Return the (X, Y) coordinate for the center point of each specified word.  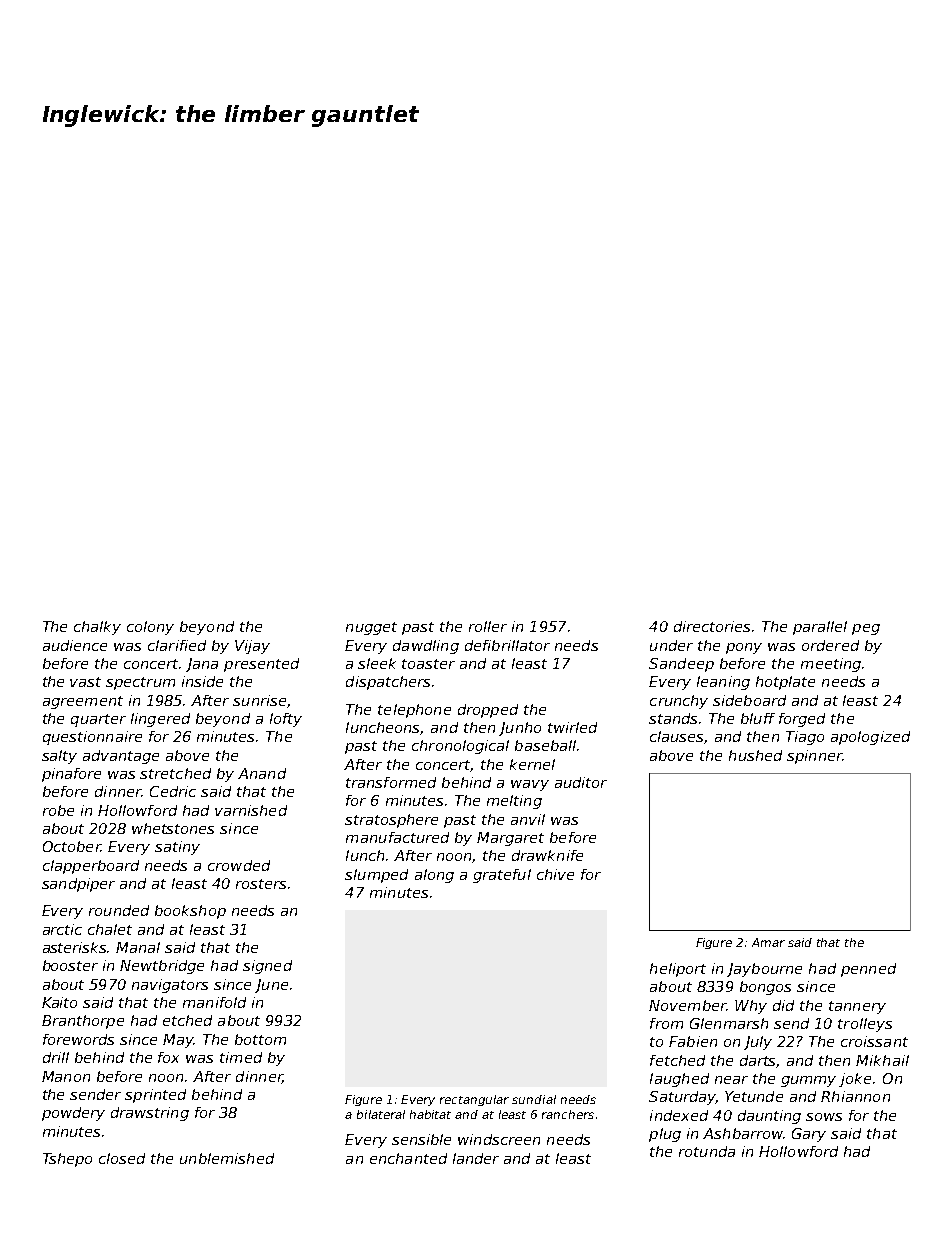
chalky (97, 628)
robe (58, 810)
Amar (768, 942)
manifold (214, 1002)
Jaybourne (764, 970)
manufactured (397, 837)
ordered (830, 645)
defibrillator (507, 645)
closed (122, 1158)
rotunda (707, 1151)
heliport (678, 970)
